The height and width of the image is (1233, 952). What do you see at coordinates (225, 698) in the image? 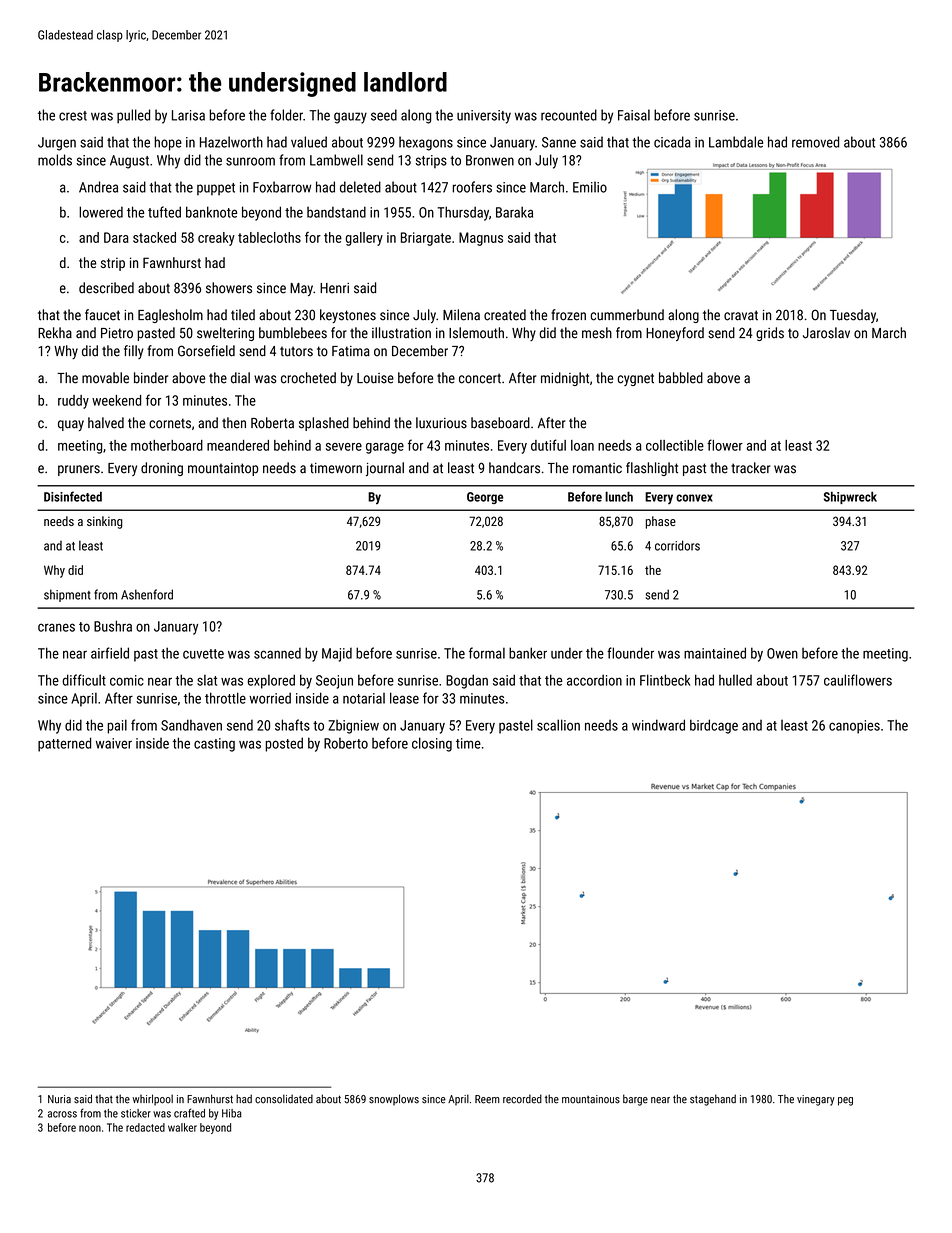
I see `throttle` at bounding box center [225, 698].
